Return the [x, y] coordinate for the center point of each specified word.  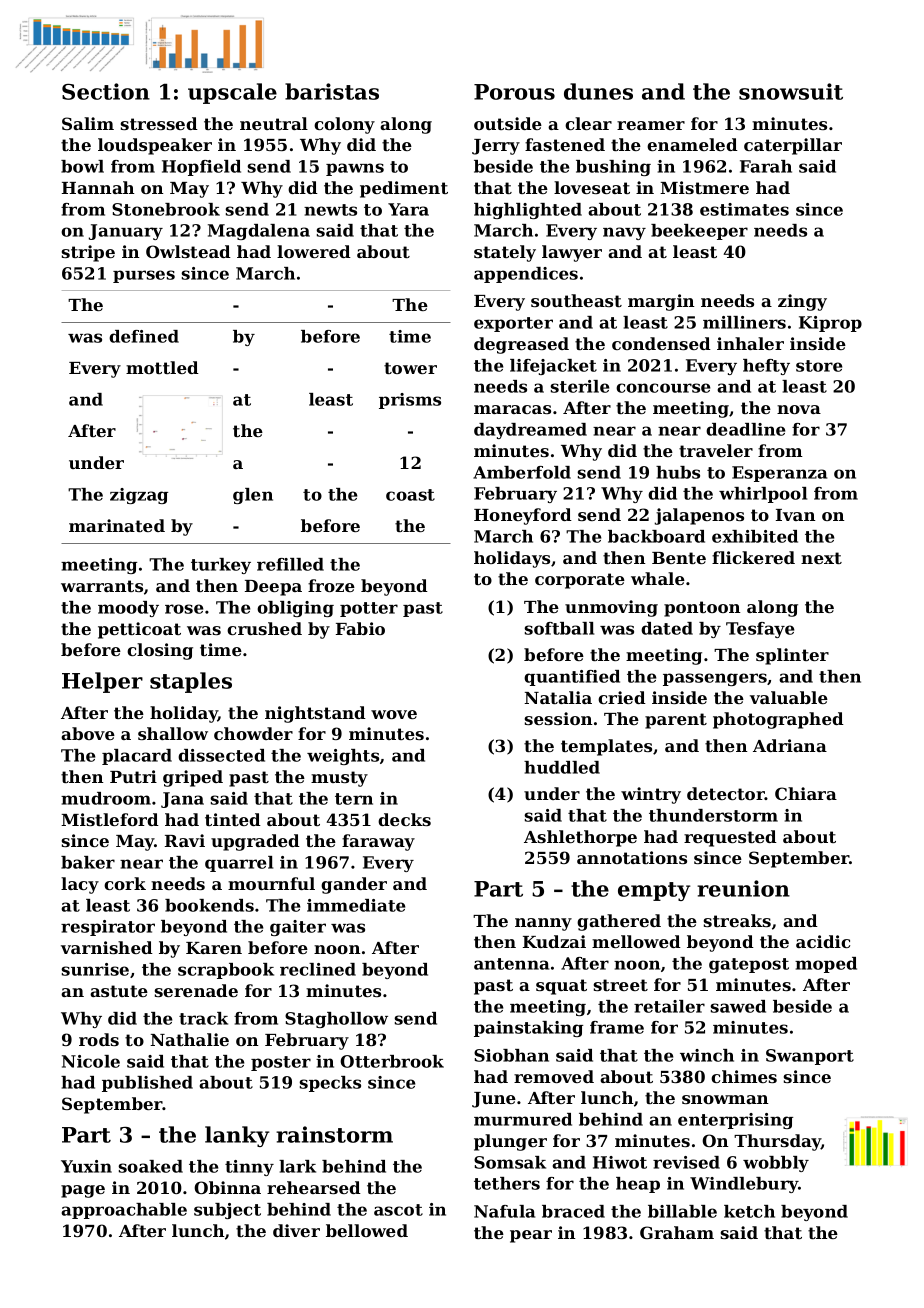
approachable [124, 1211]
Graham [677, 1232]
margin [661, 302]
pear [531, 1236]
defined [144, 336]
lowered [314, 251]
